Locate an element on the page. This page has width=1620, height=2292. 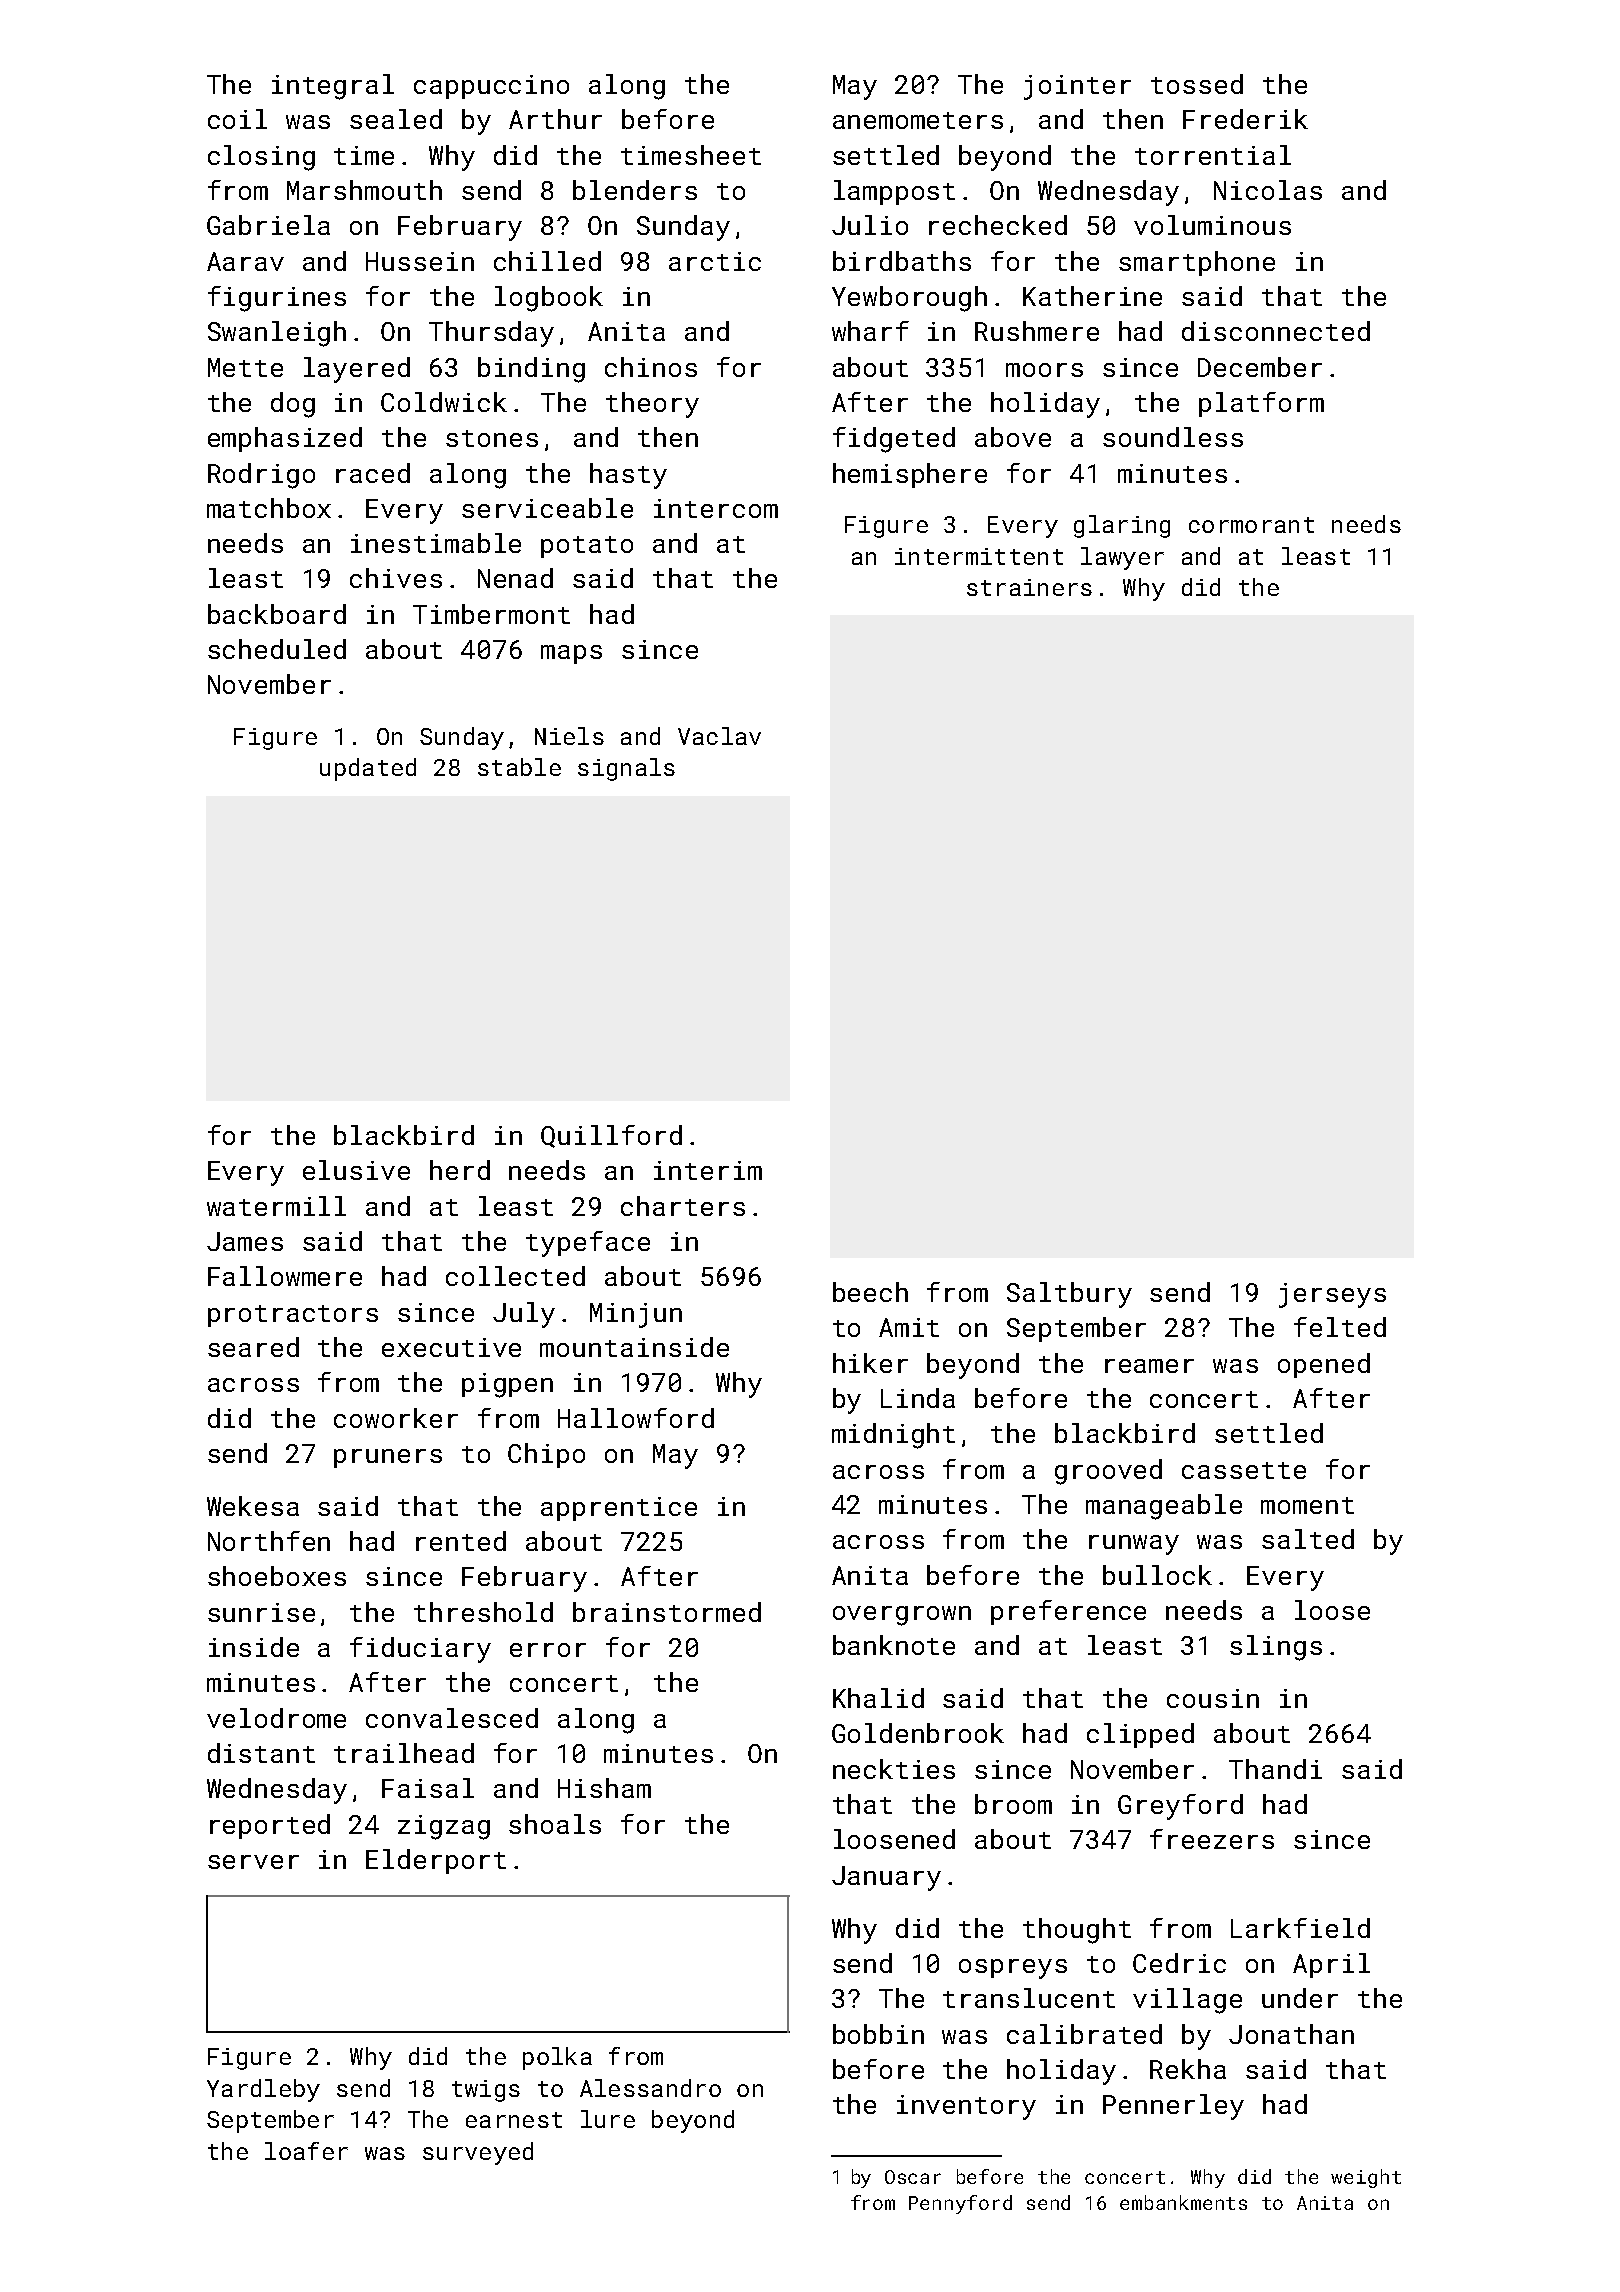
surveyed is located at coordinates (478, 2153).
